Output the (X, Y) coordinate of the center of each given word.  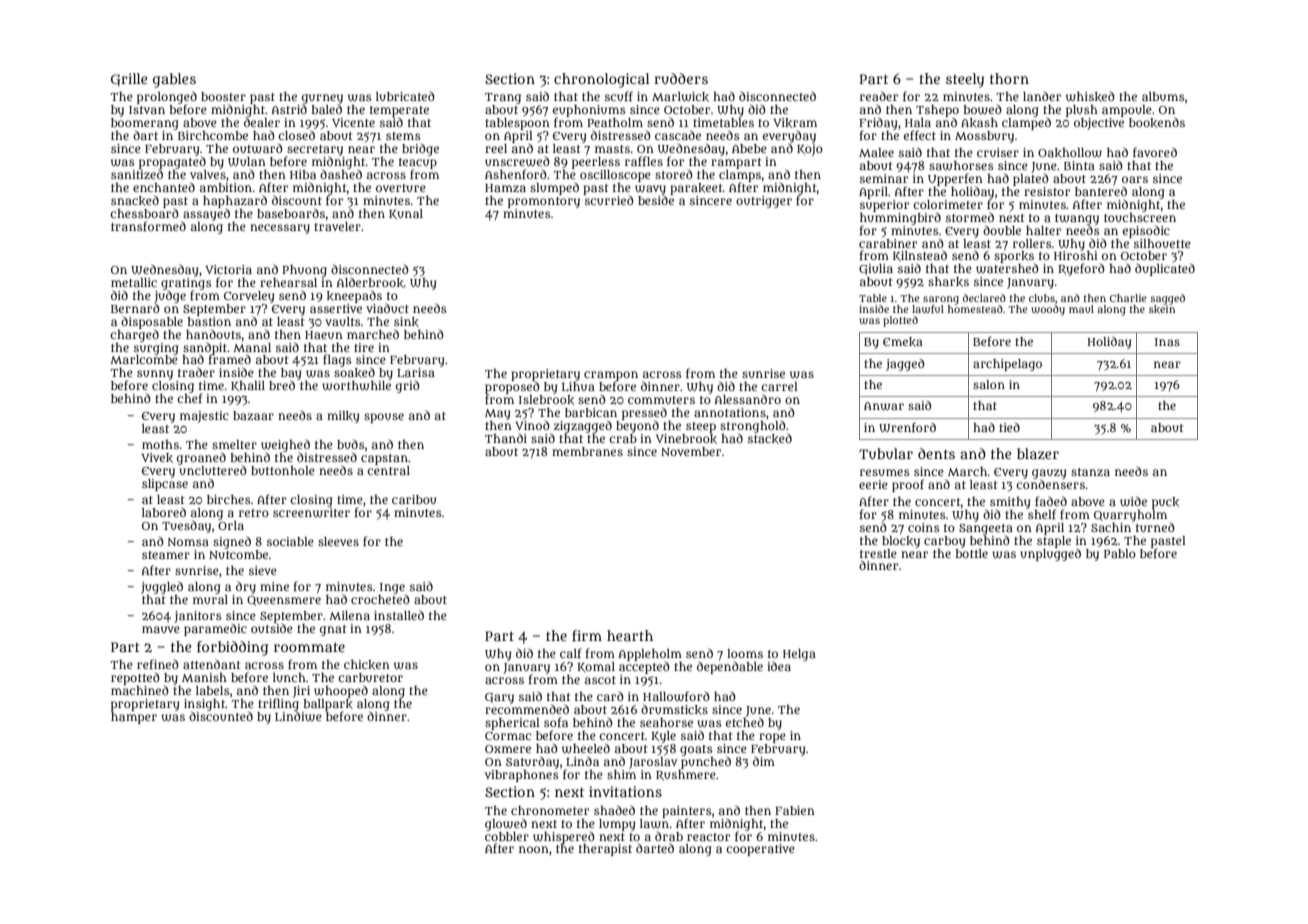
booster (223, 96)
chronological (602, 80)
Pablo (1120, 553)
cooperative (760, 850)
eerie (873, 484)
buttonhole (283, 470)
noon (534, 849)
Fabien (795, 810)
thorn (1009, 78)
